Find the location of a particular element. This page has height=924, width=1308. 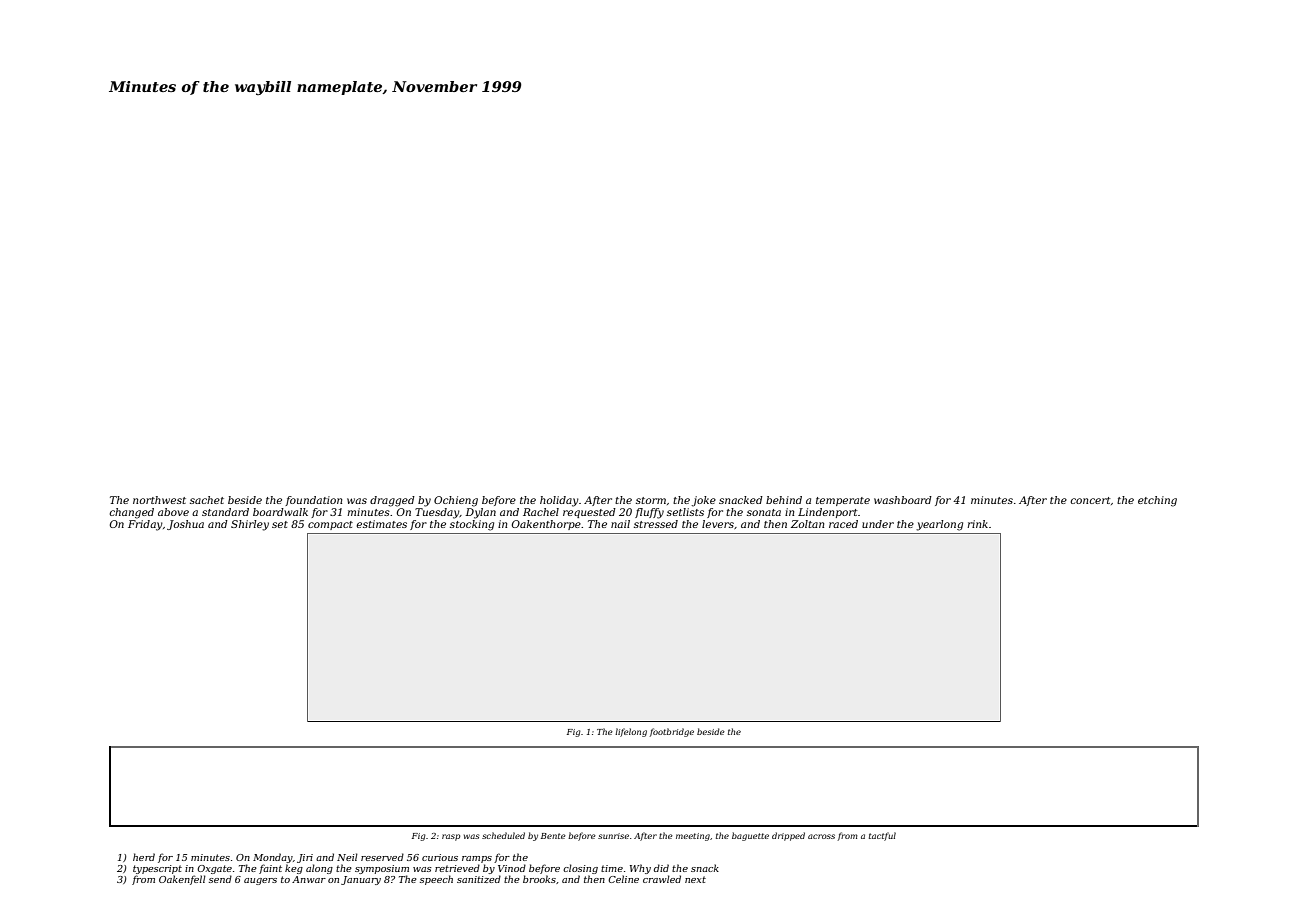

lifelong is located at coordinates (631, 732).
